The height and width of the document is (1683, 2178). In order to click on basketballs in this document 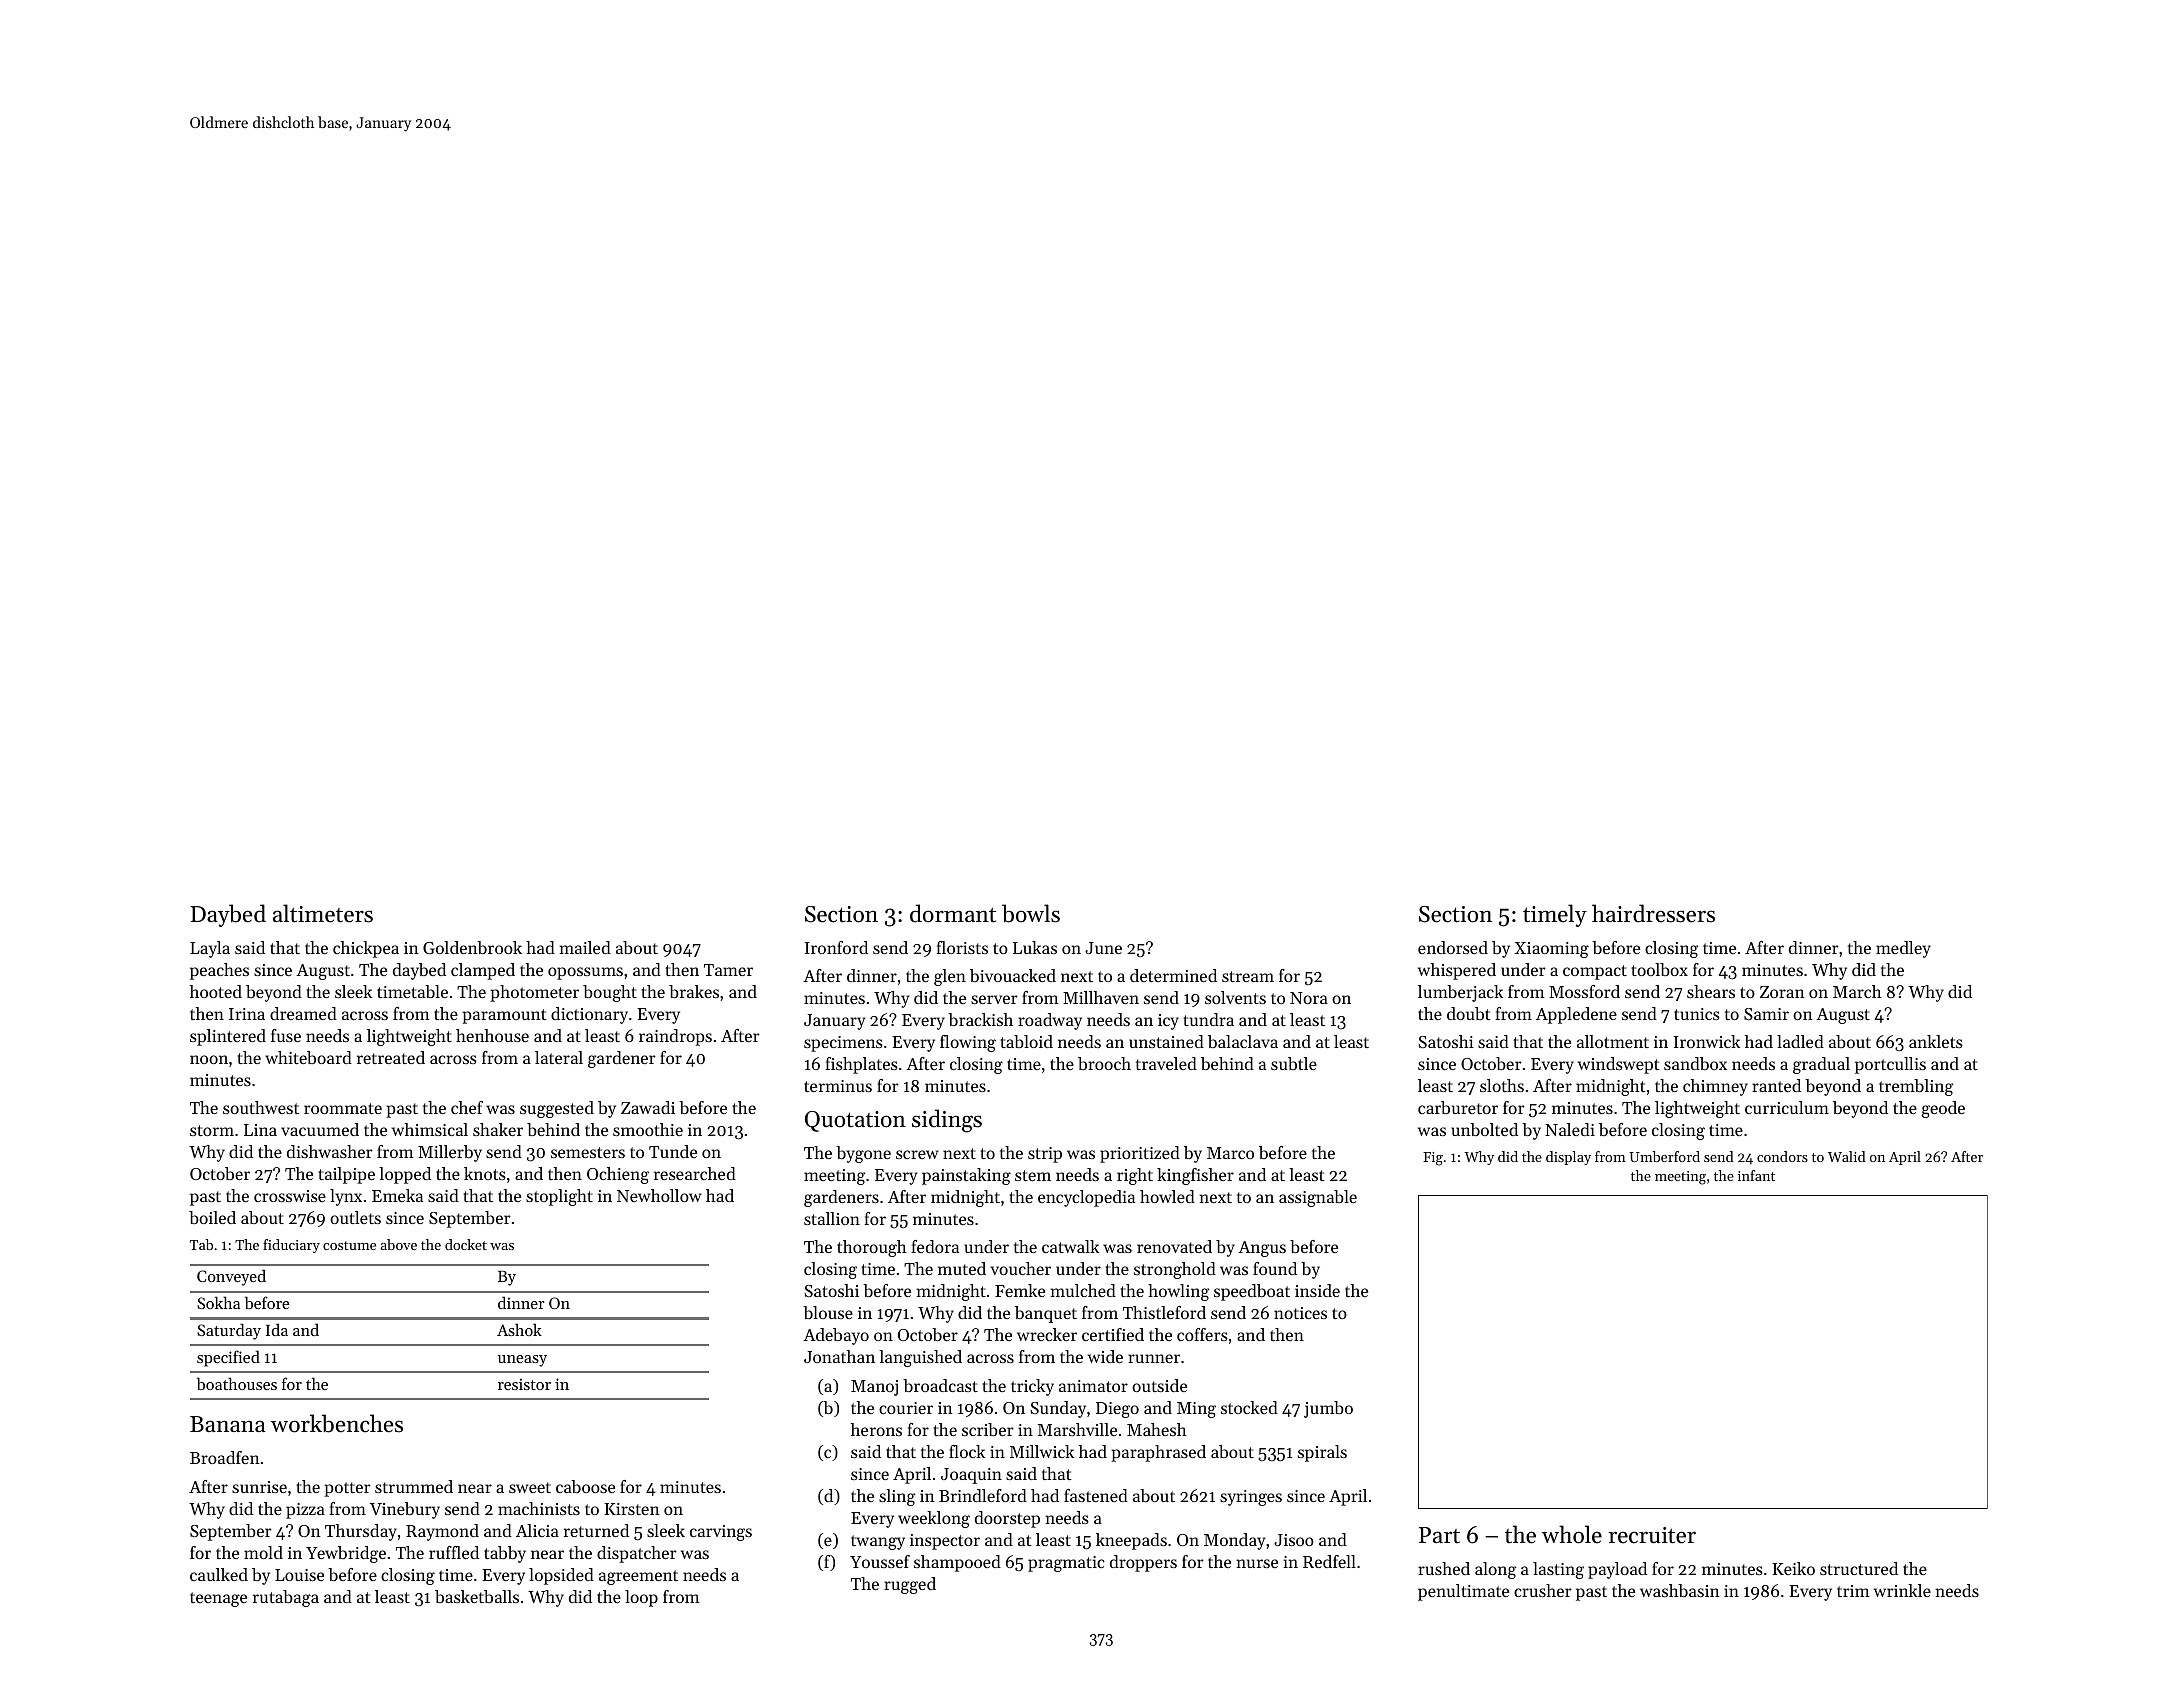, I will do `click(477, 1596)`.
